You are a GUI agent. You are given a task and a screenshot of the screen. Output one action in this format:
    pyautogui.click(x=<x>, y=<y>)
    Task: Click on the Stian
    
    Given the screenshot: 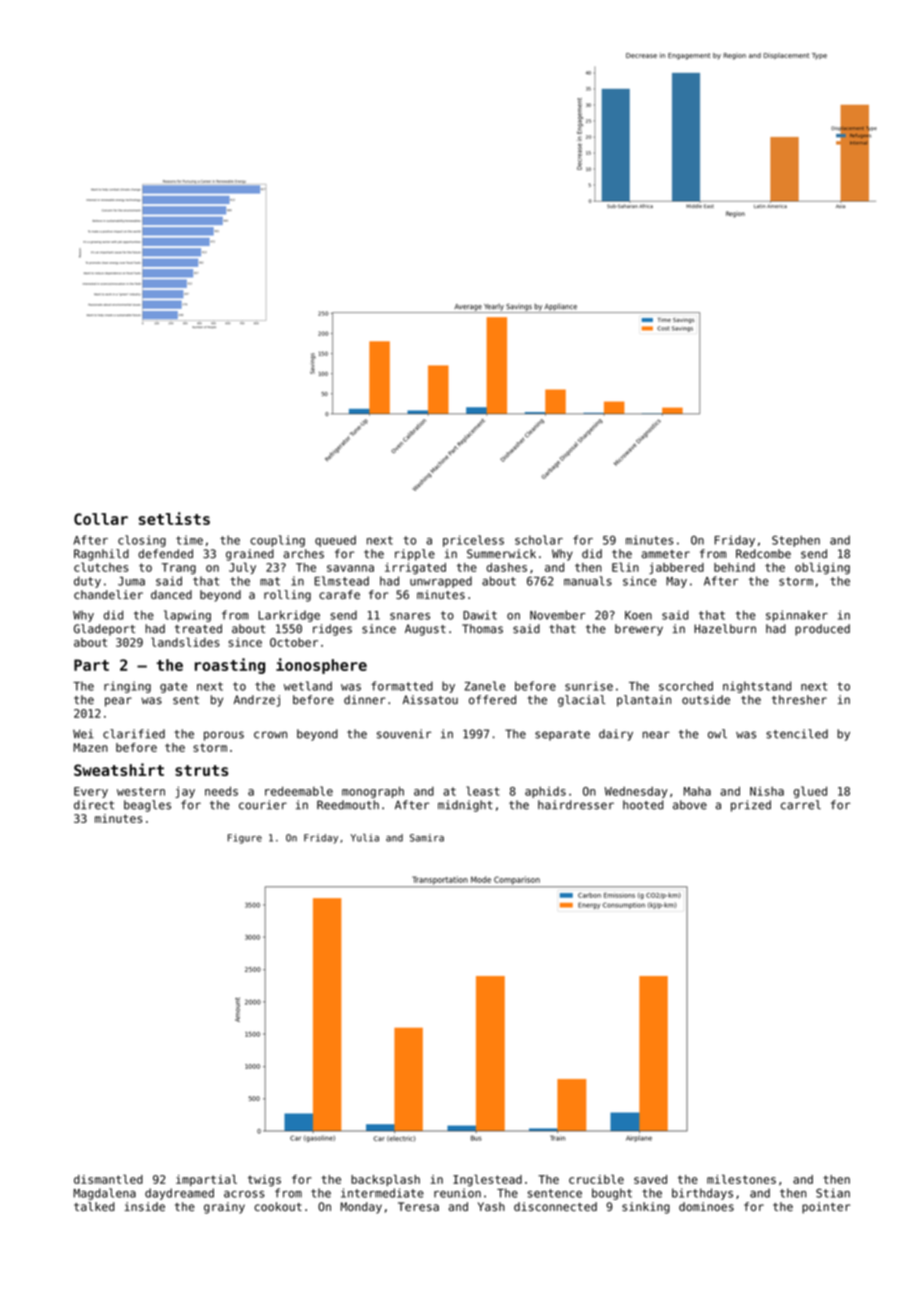 What is the action you would take?
    pyautogui.click(x=833, y=1193)
